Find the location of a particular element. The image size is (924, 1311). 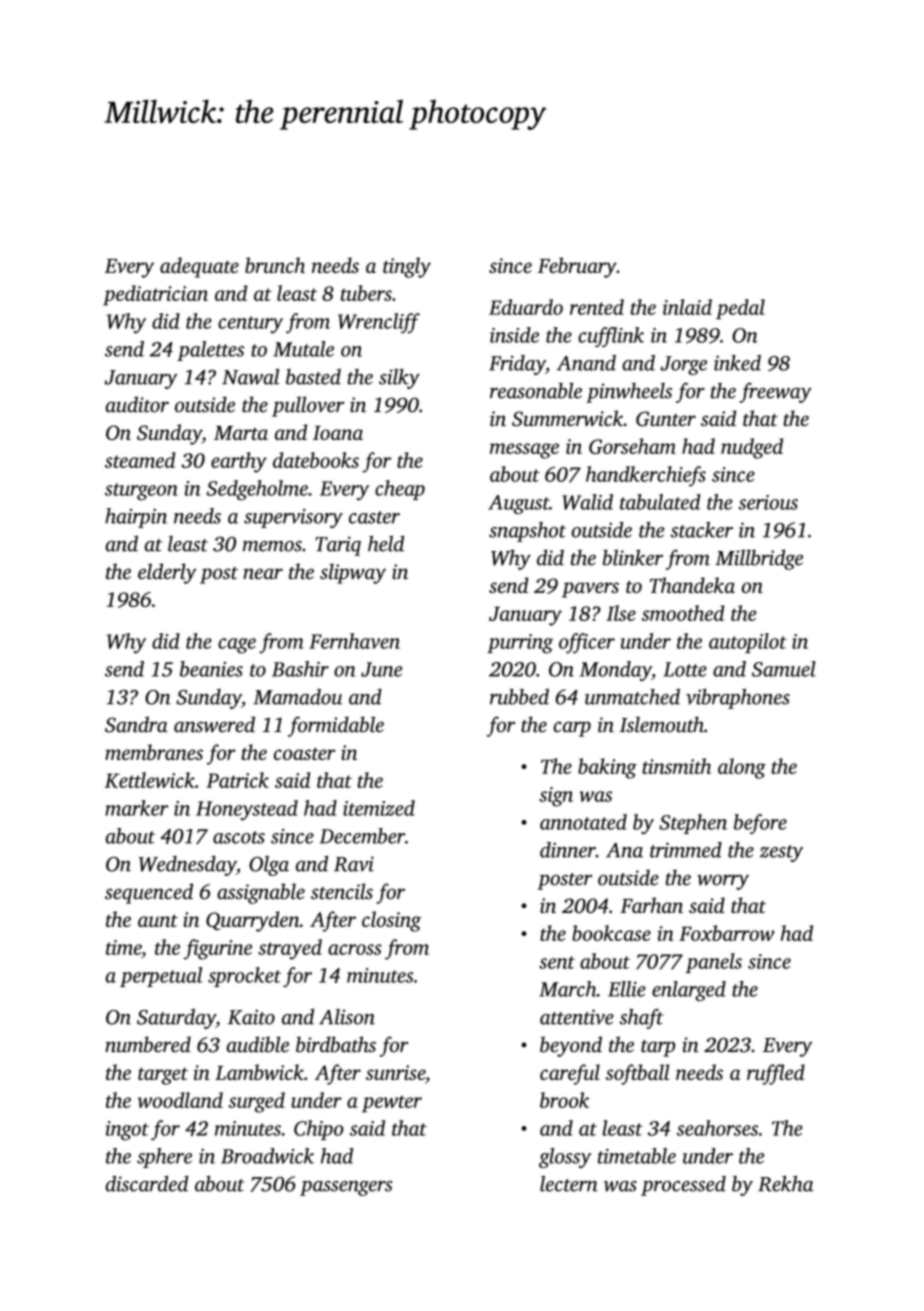

Broadwick is located at coordinates (267, 1156).
